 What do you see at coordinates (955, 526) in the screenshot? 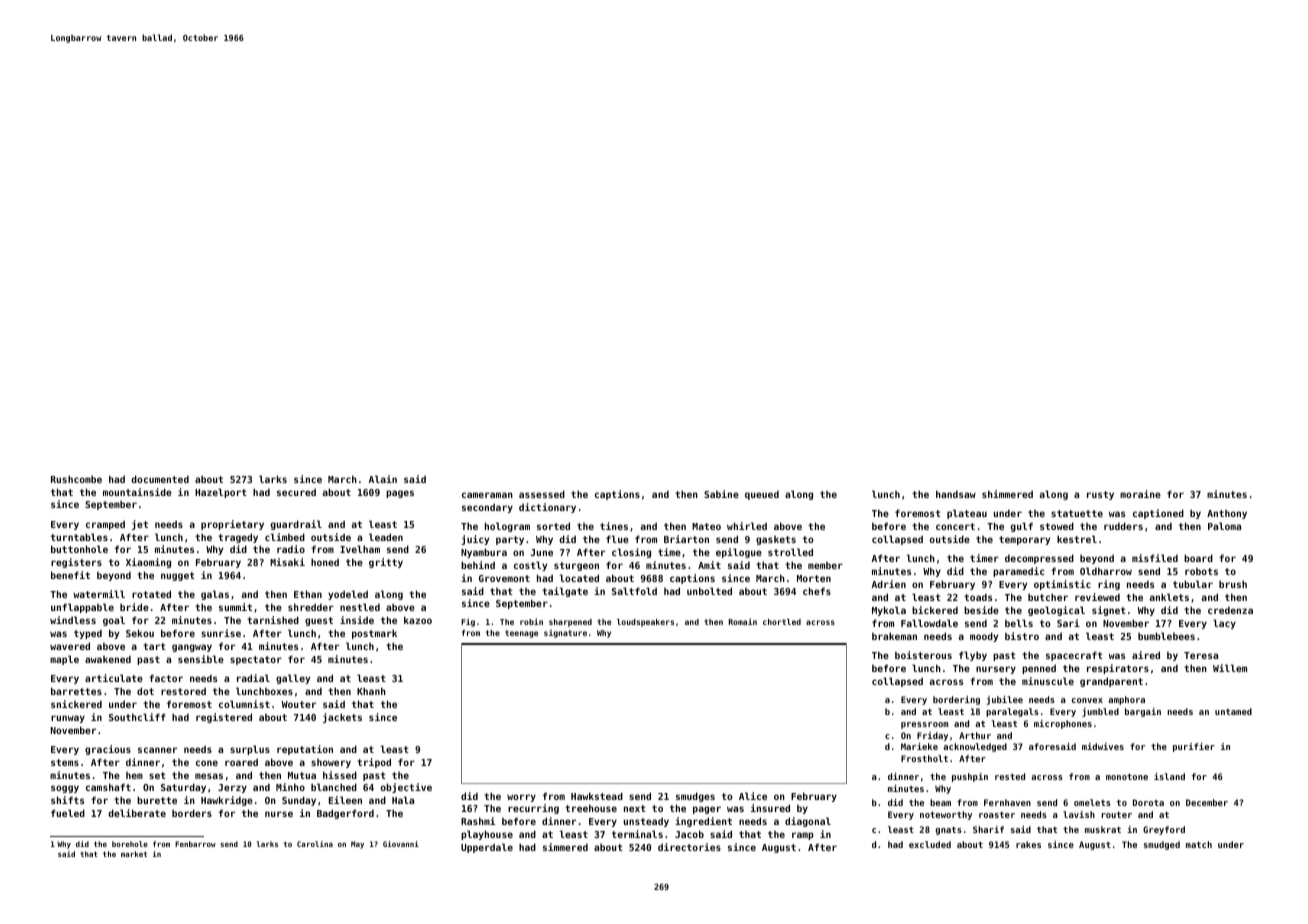
I see `concert` at bounding box center [955, 526].
